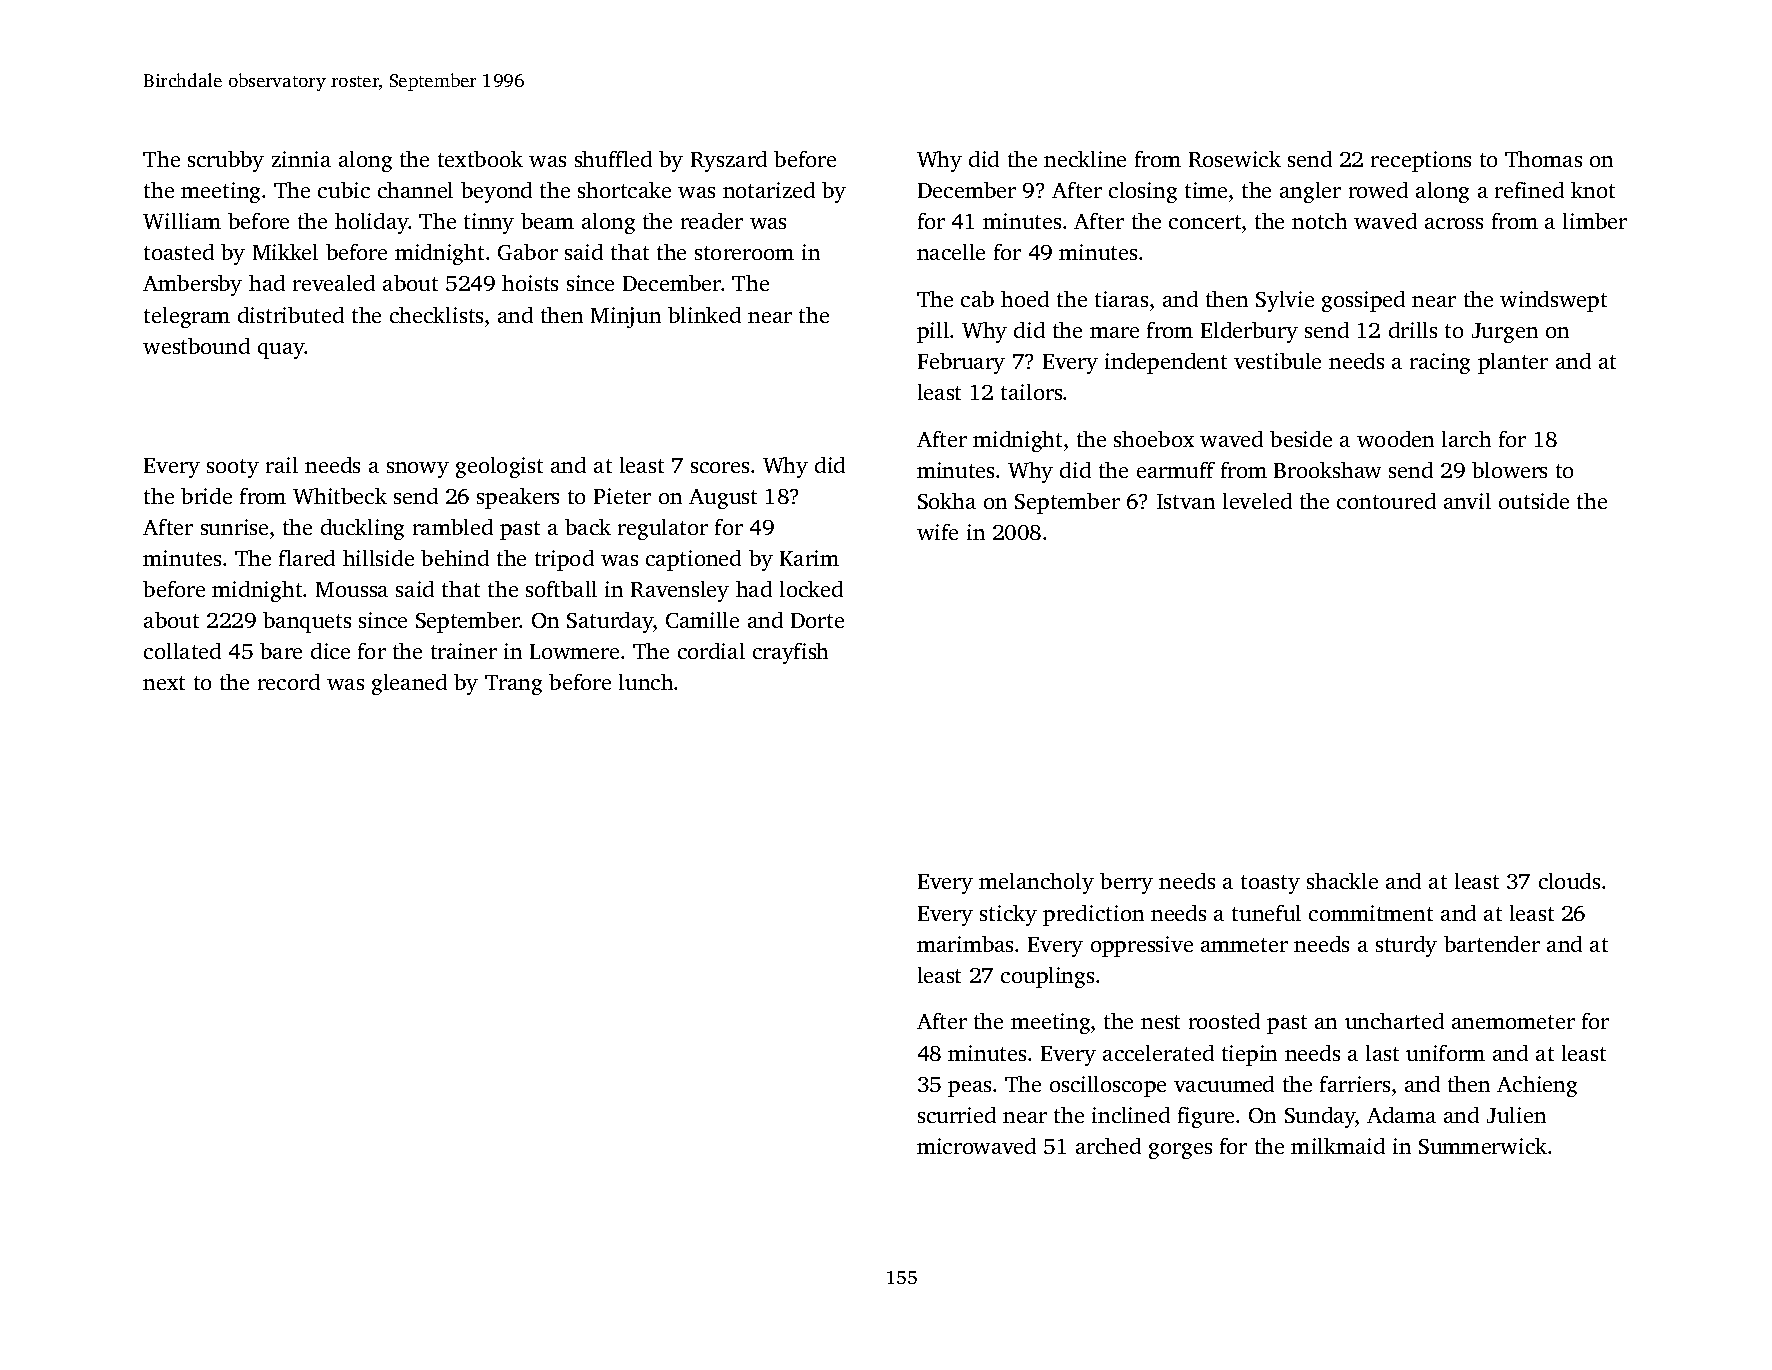  I want to click on outside, so click(1534, 501).
